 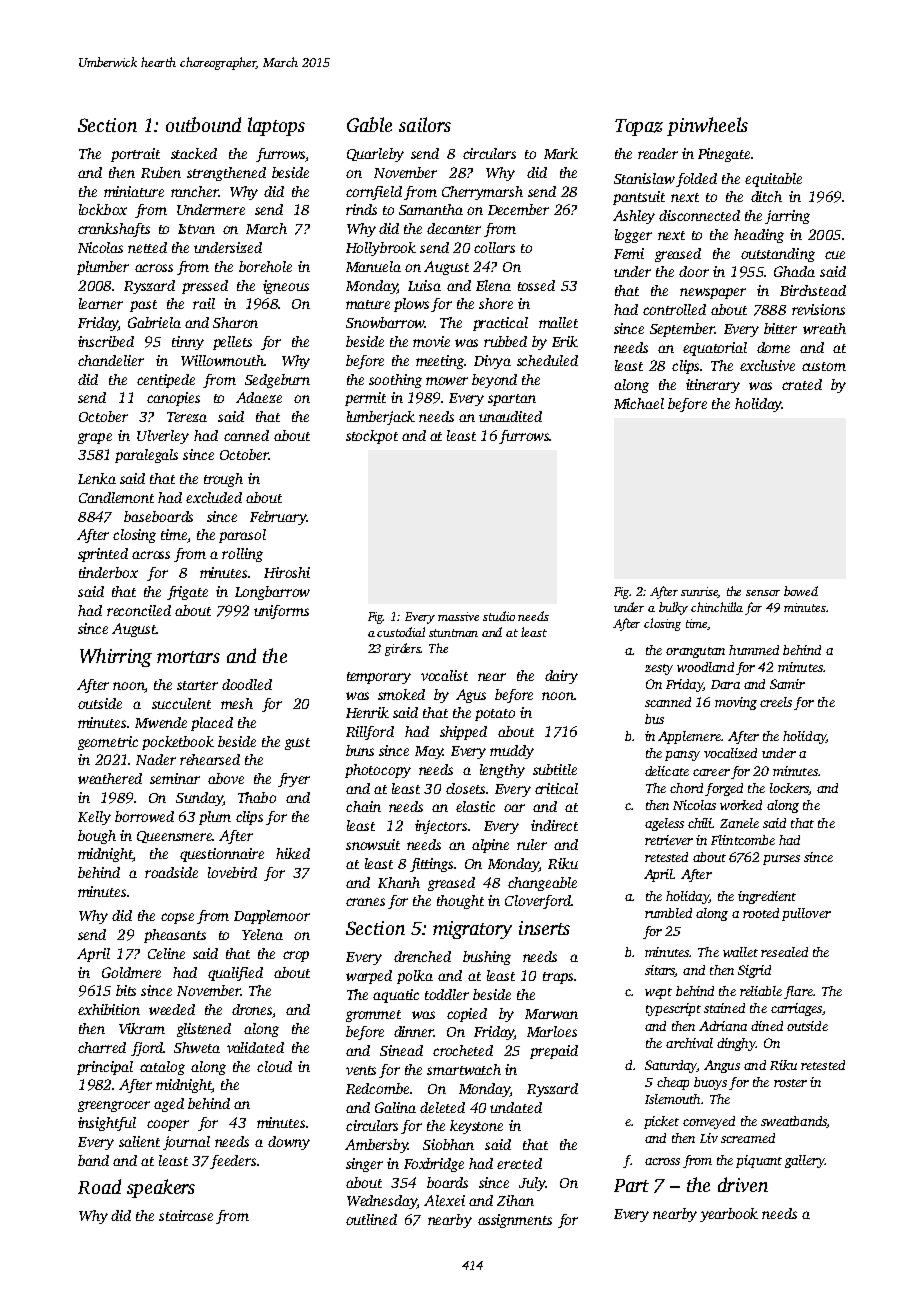 I want to click on equitable, so click(x=773, y=180).
